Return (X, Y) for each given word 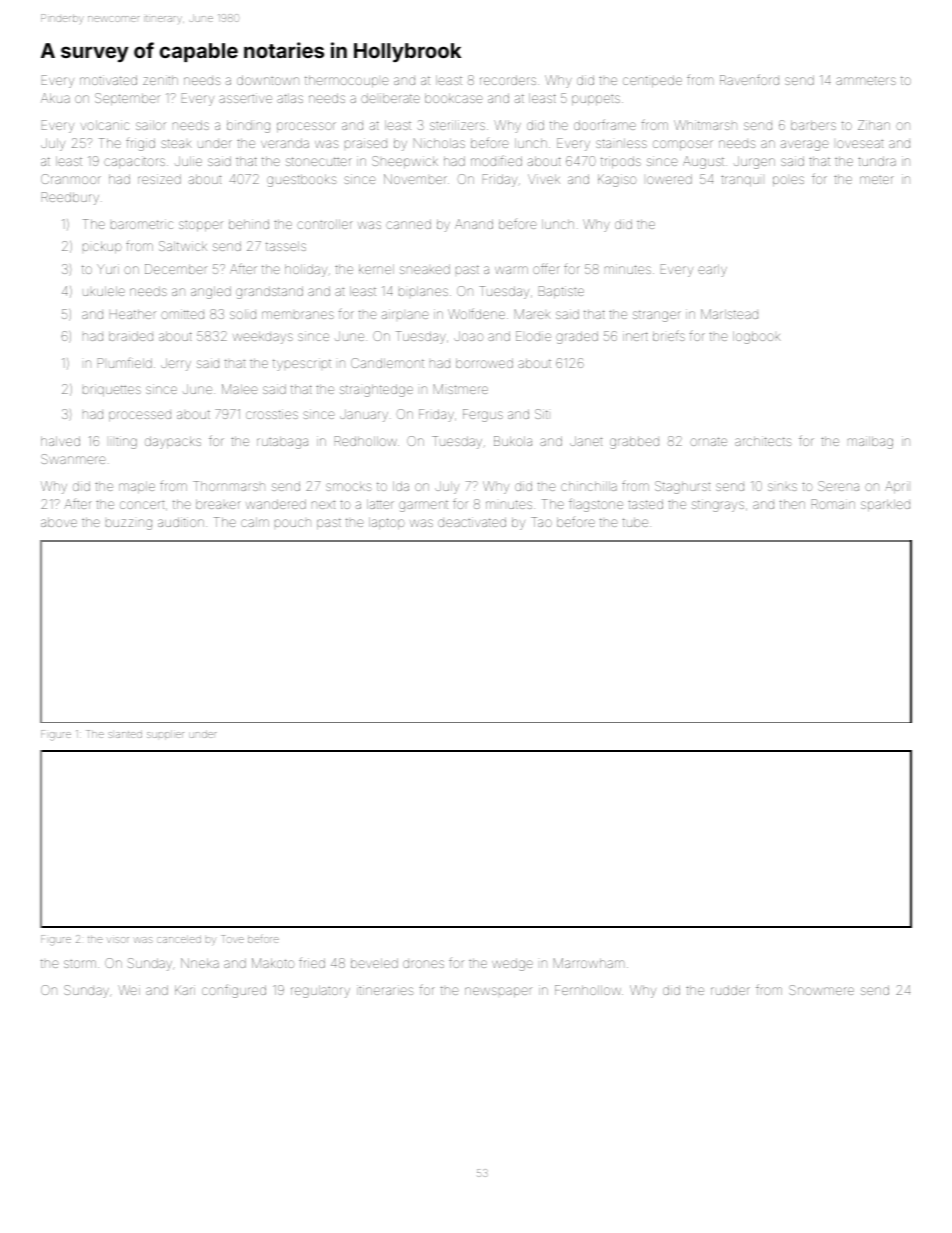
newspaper (498, 992)
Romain (833, 504)
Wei (129, 990)
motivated (108, 80)
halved (60, 441)
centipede (652, 81)
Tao (541, 522)
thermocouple (347, 81)
